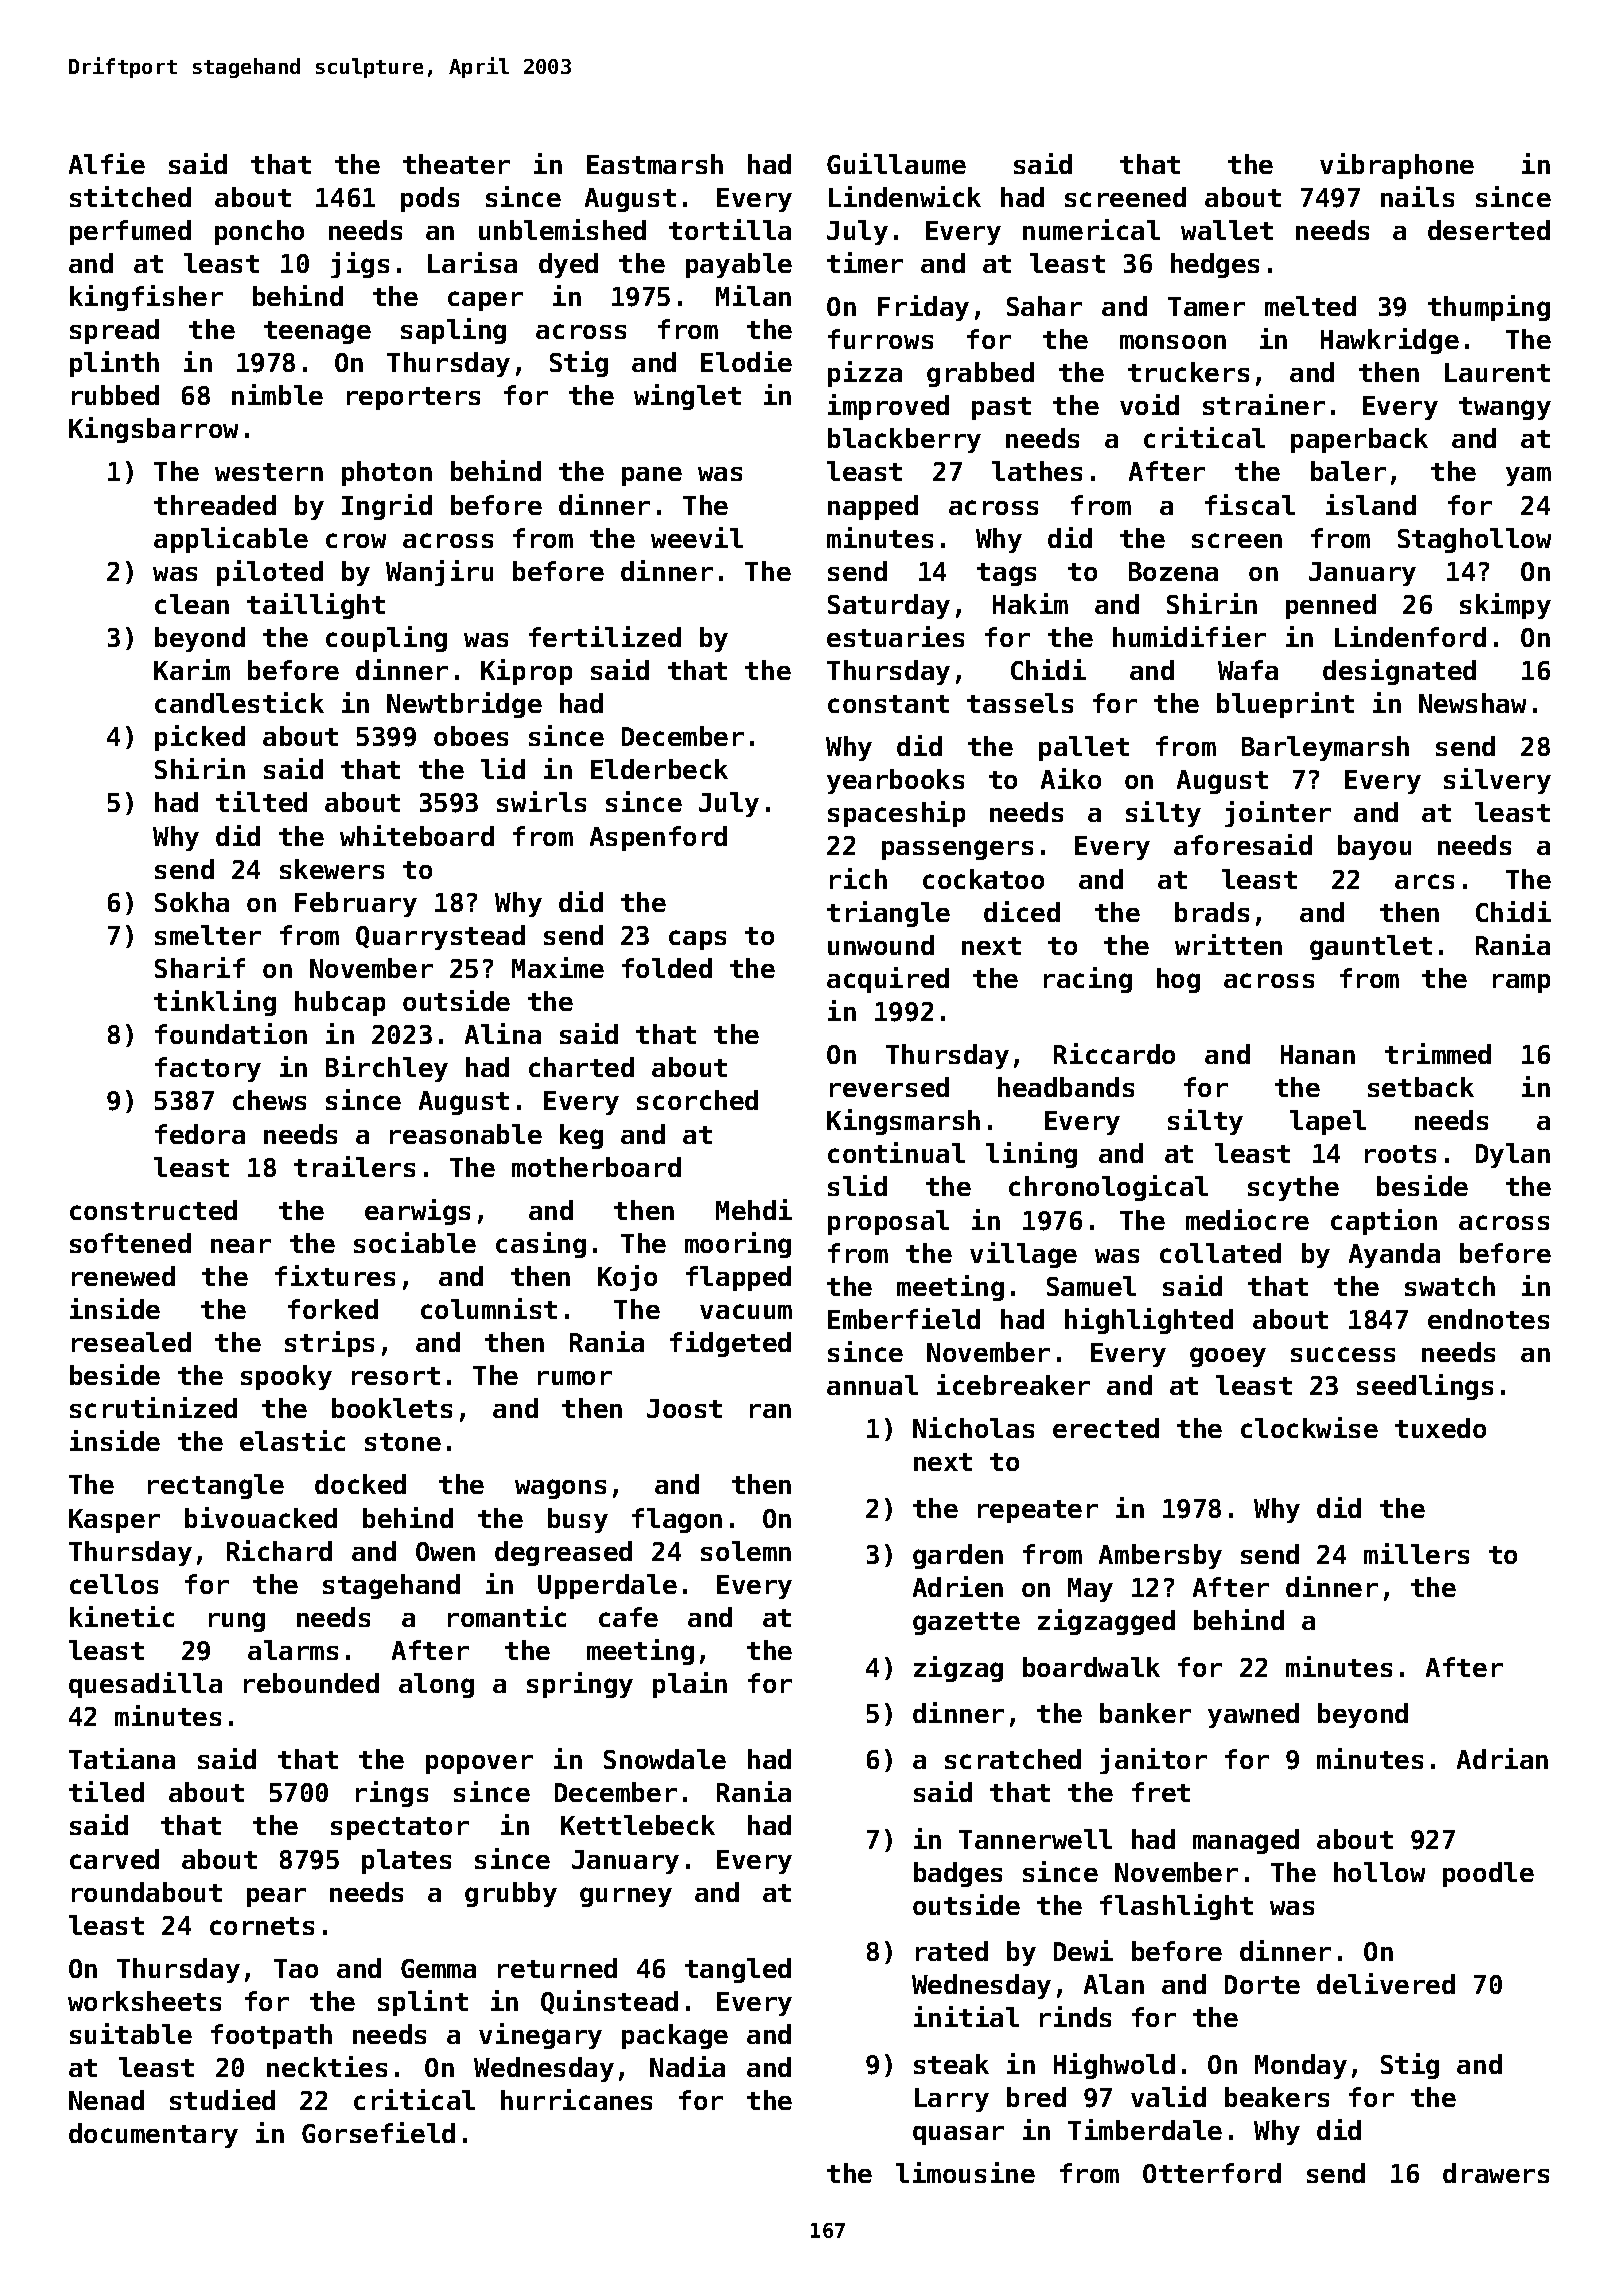 The width and height of the document is (1620, 2292). Describe the element at coordinates (966, 2016) in the document. I see `initial` at that location.
